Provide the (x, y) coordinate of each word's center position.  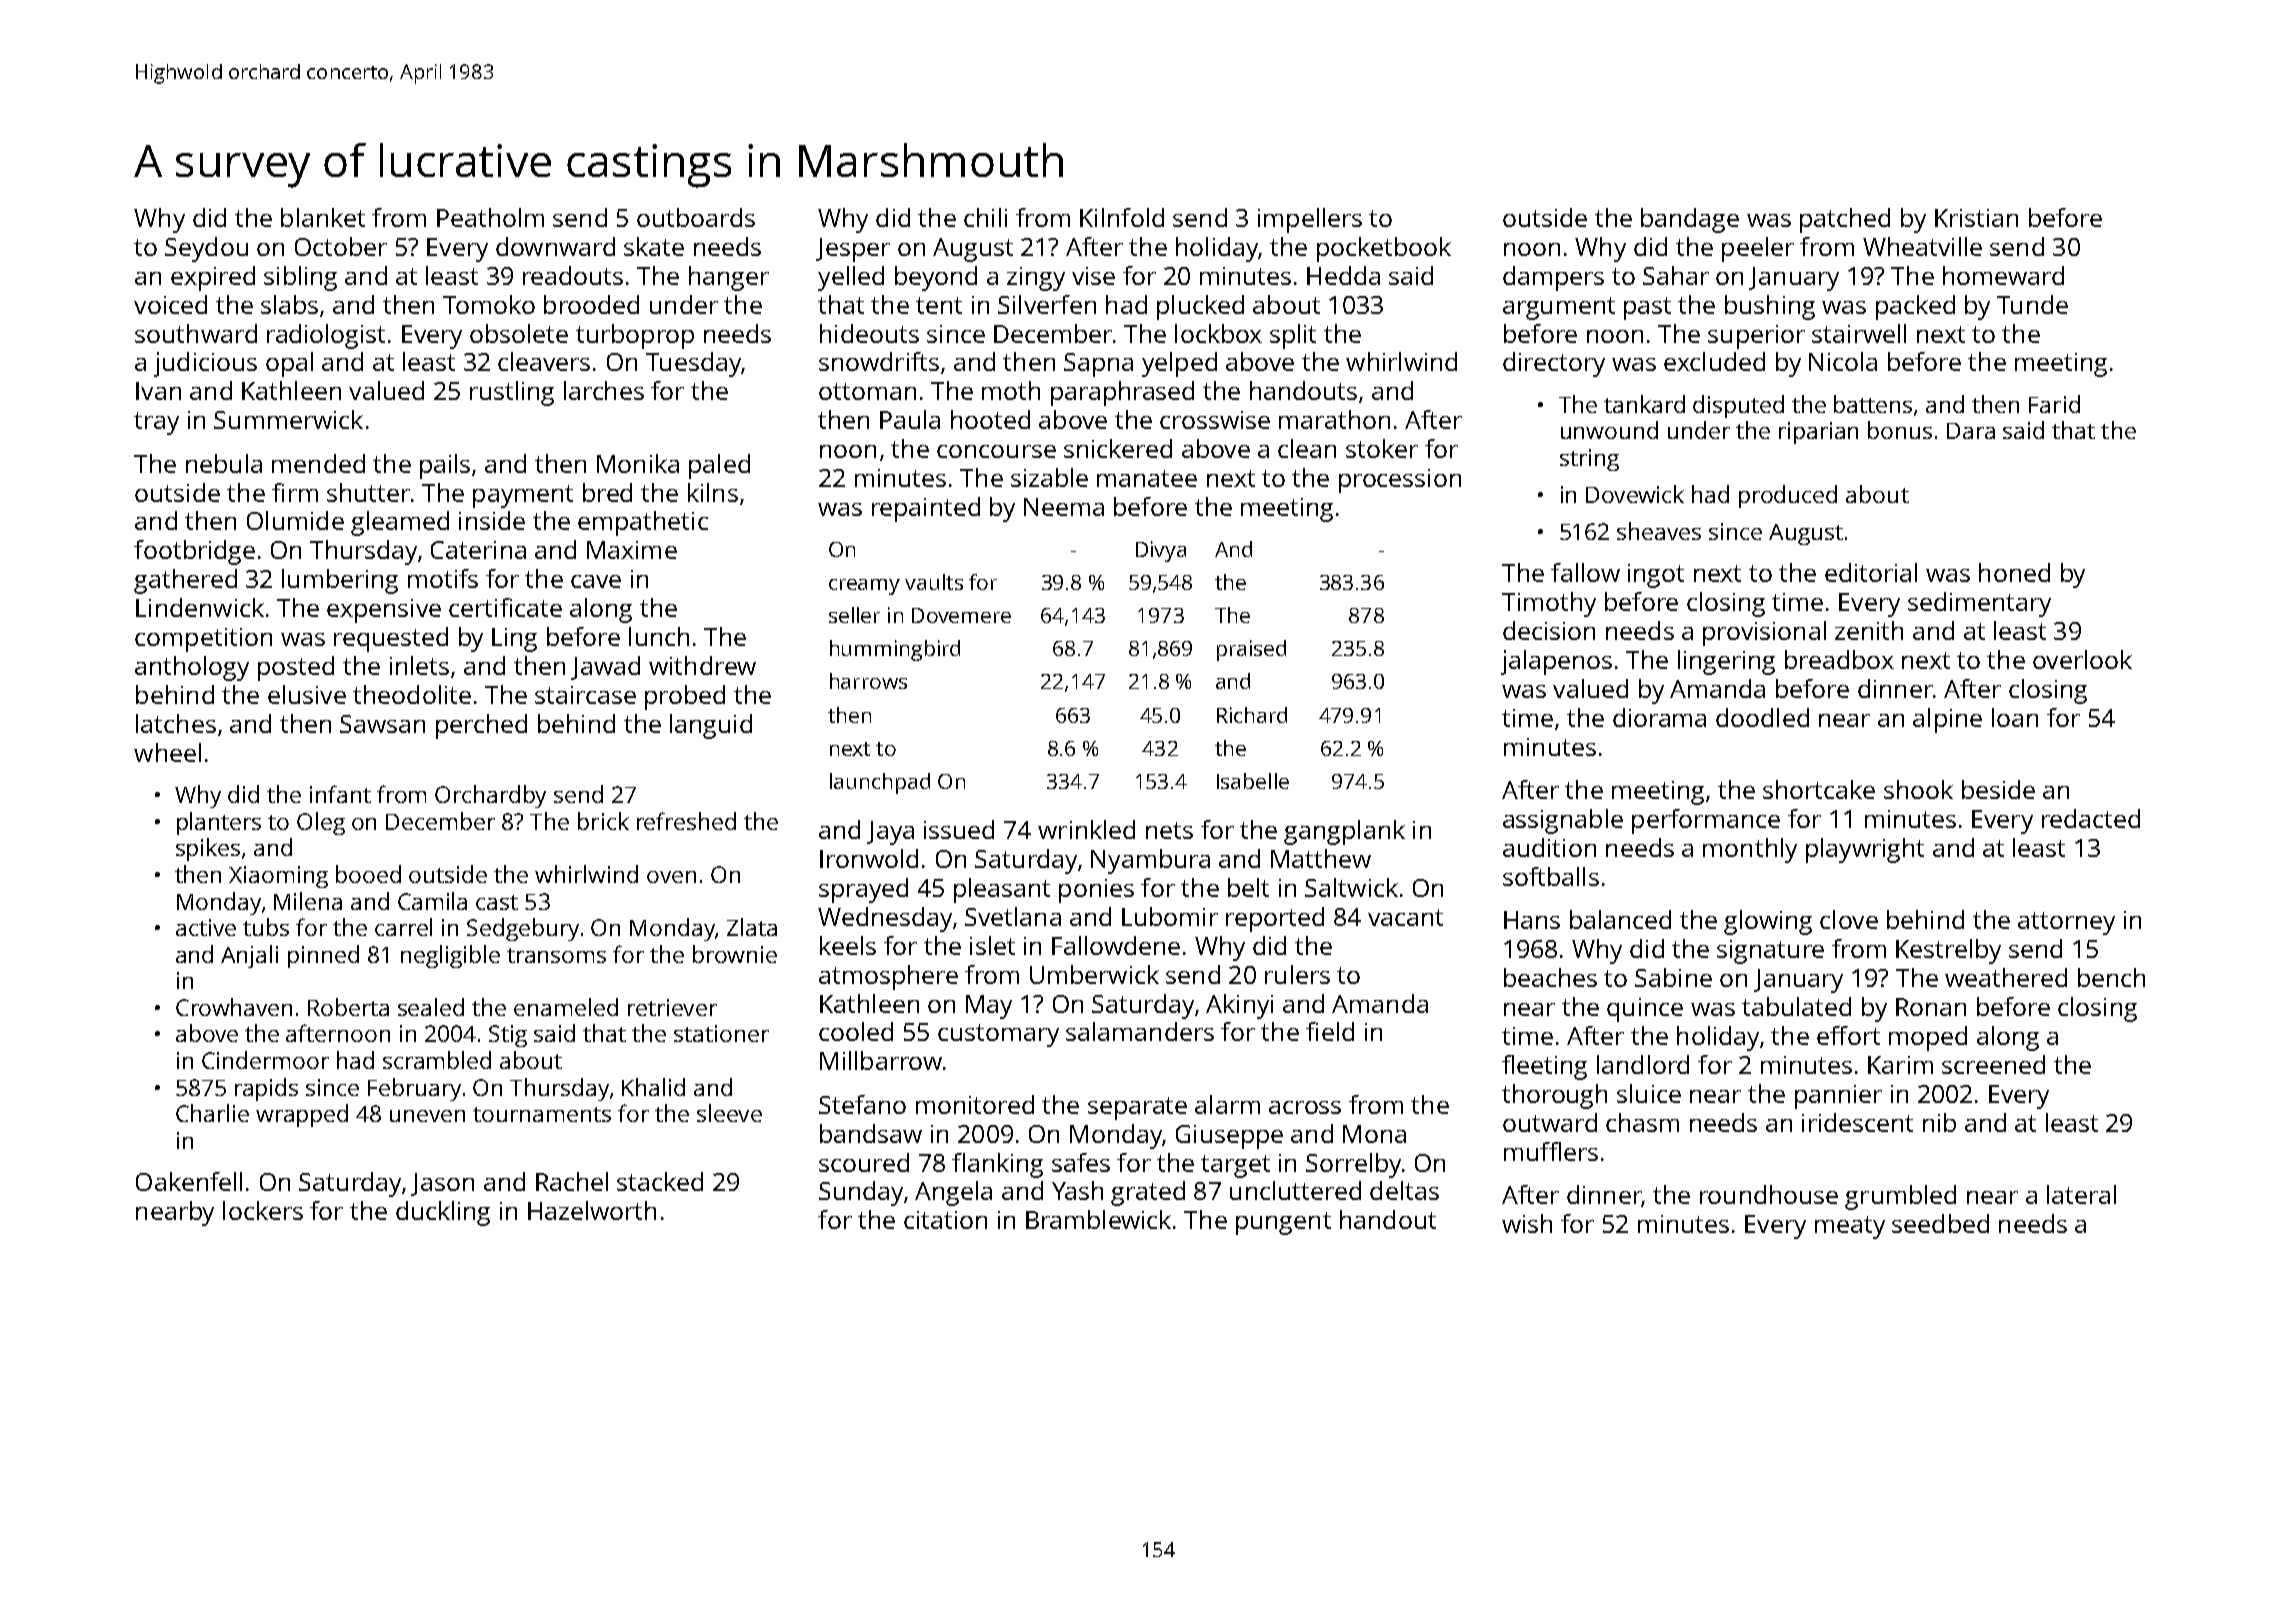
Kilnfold (1122, 217)
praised (1251, 650)
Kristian (1976, 218)
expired (213, 278)
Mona (1374, 1134)
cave (596, 581)
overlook (2082, 659)
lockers (263, 1210)
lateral (2081, 1194)
